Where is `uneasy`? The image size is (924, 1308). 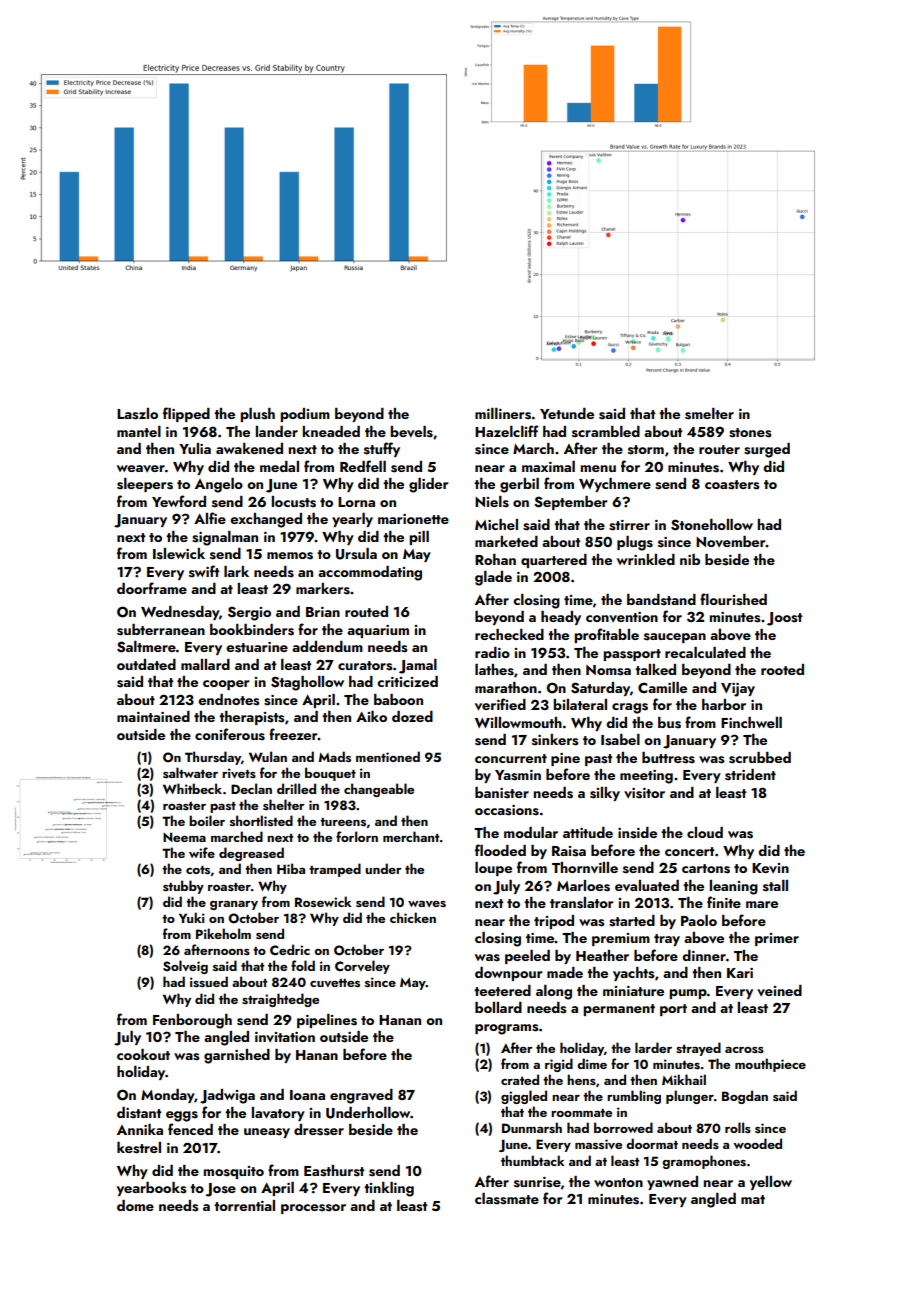 uneasy is located at coordinates (267, 1133).
